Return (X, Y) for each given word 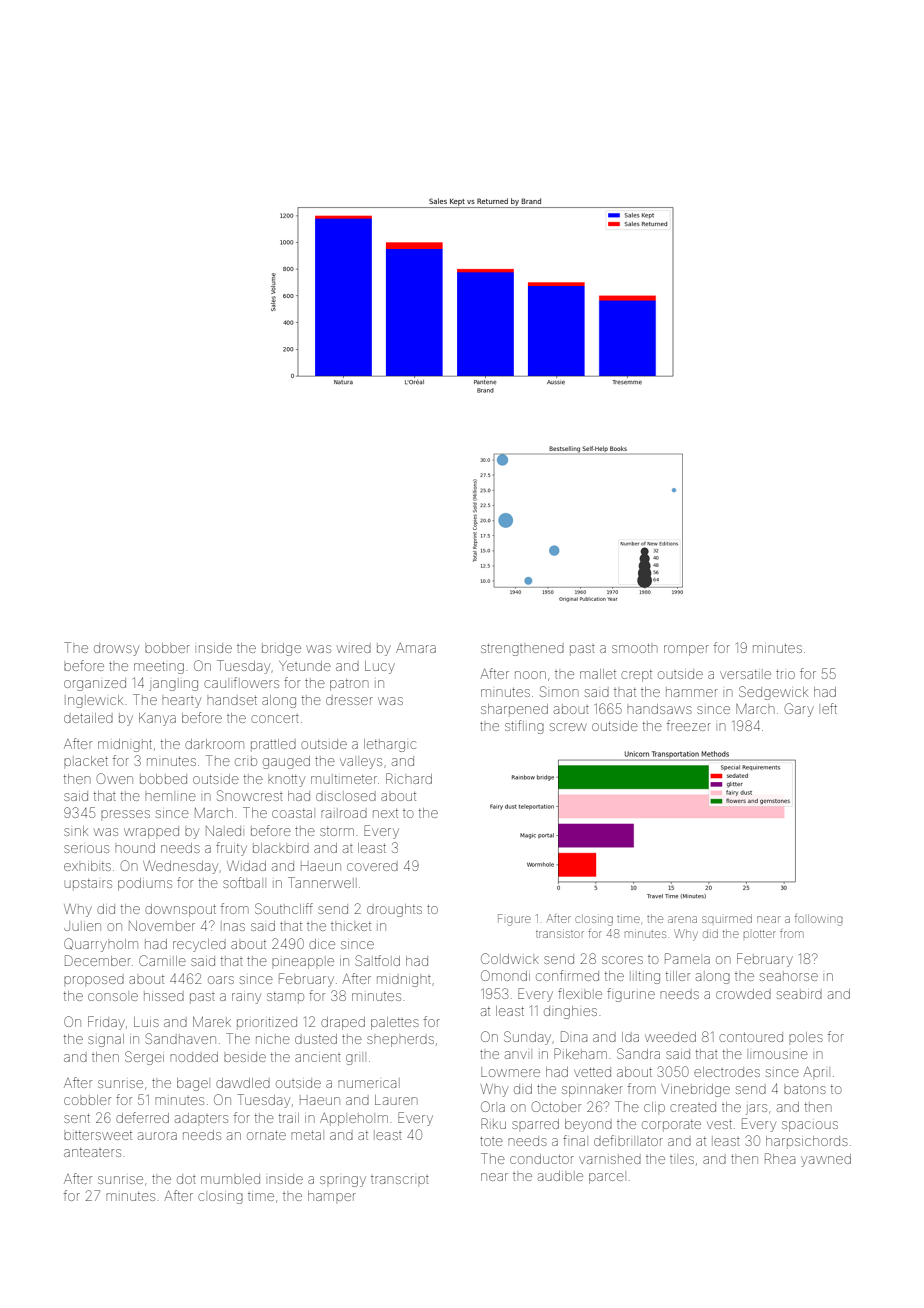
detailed (88, 718)
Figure (514, 920)
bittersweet (98, 1135)
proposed (94, 980)
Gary (799, 710)
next (385, 813)
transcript (400, 1180)
